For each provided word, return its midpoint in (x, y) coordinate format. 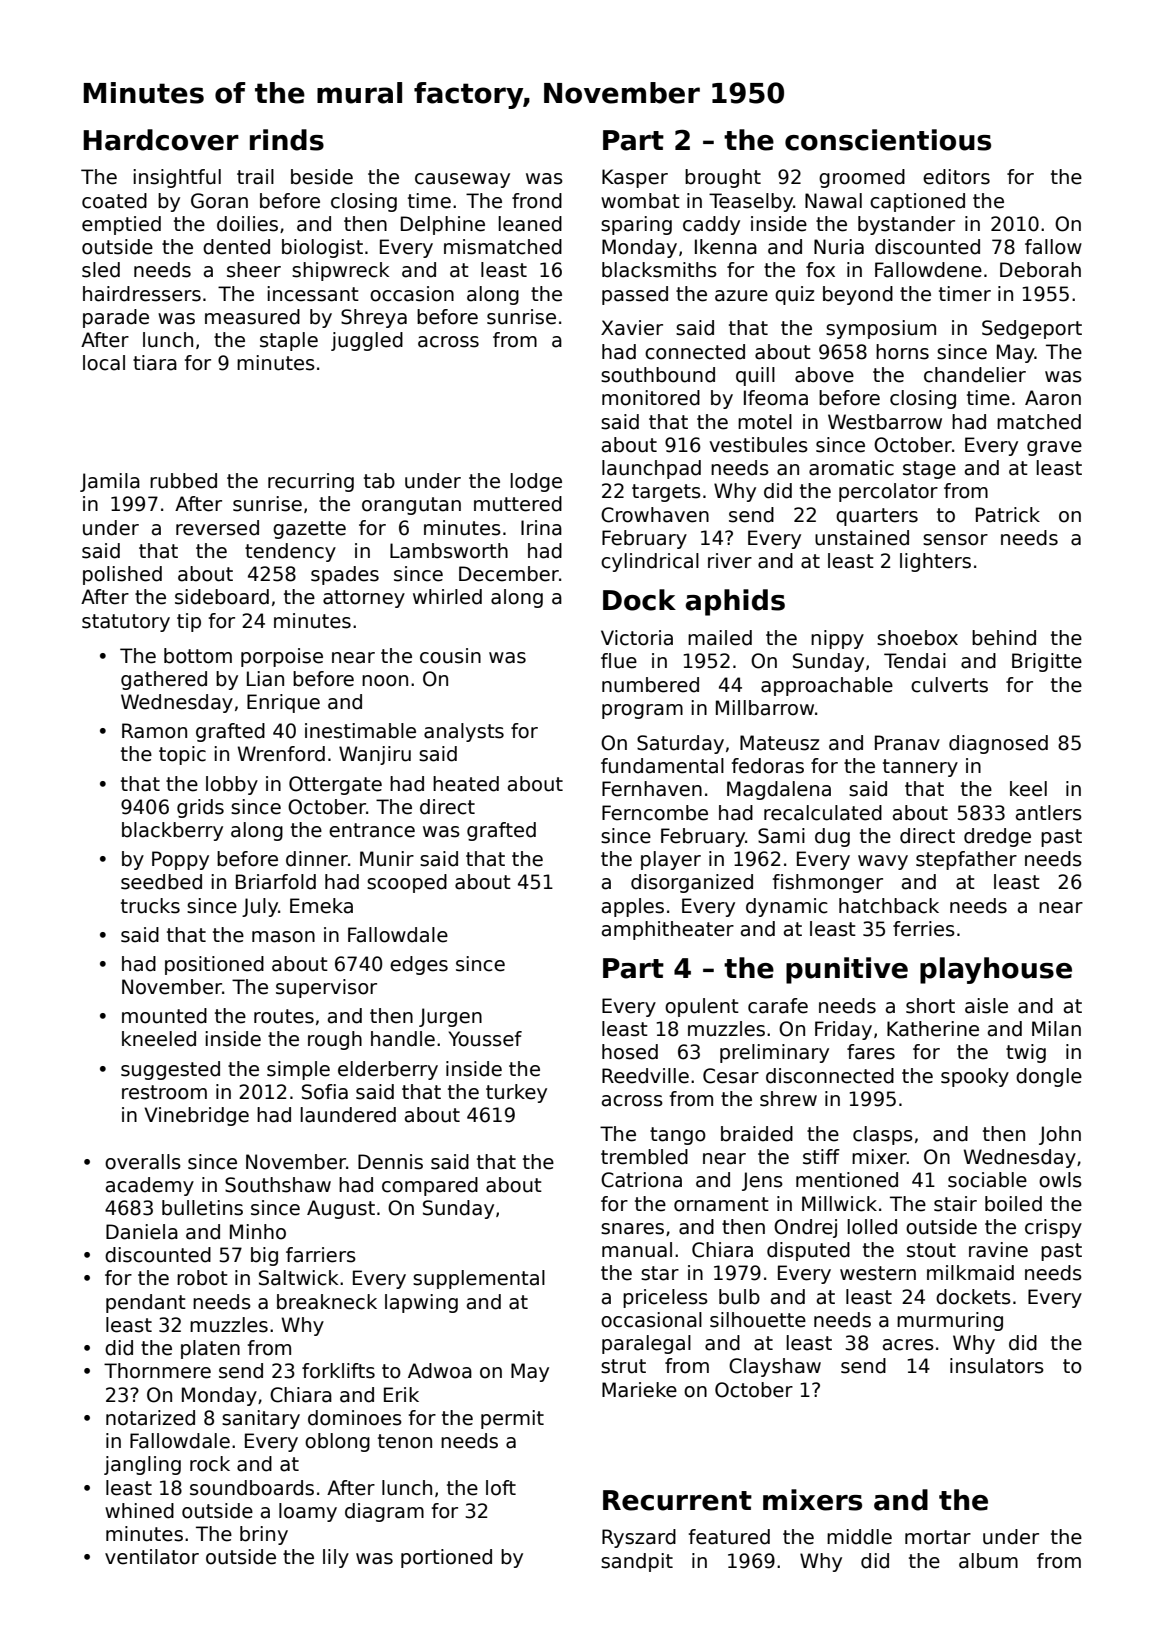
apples (633, 907)
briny (264, 1535)
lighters (935, 562)
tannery (920, 768)
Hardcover (161, 140)
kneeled (159, 1039)
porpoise (282, 657)
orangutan (411, 506)
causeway (462, 180)
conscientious (888, 140)
